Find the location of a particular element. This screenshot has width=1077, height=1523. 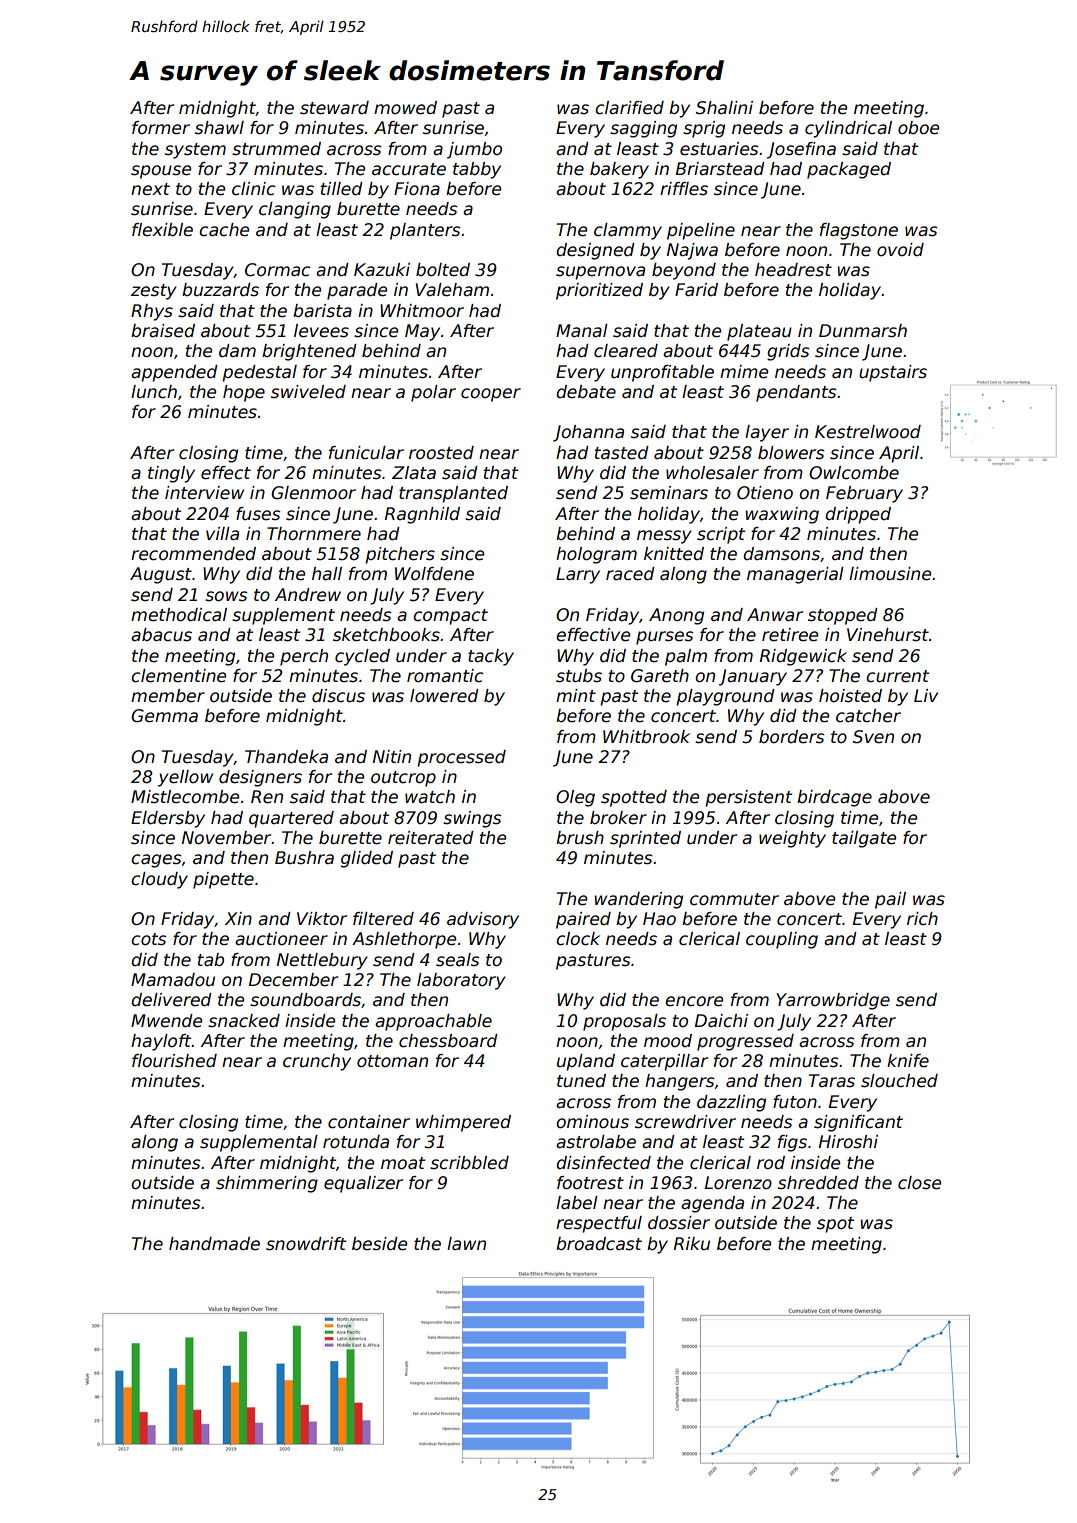

recommended is located at coordinates (193, 554).
